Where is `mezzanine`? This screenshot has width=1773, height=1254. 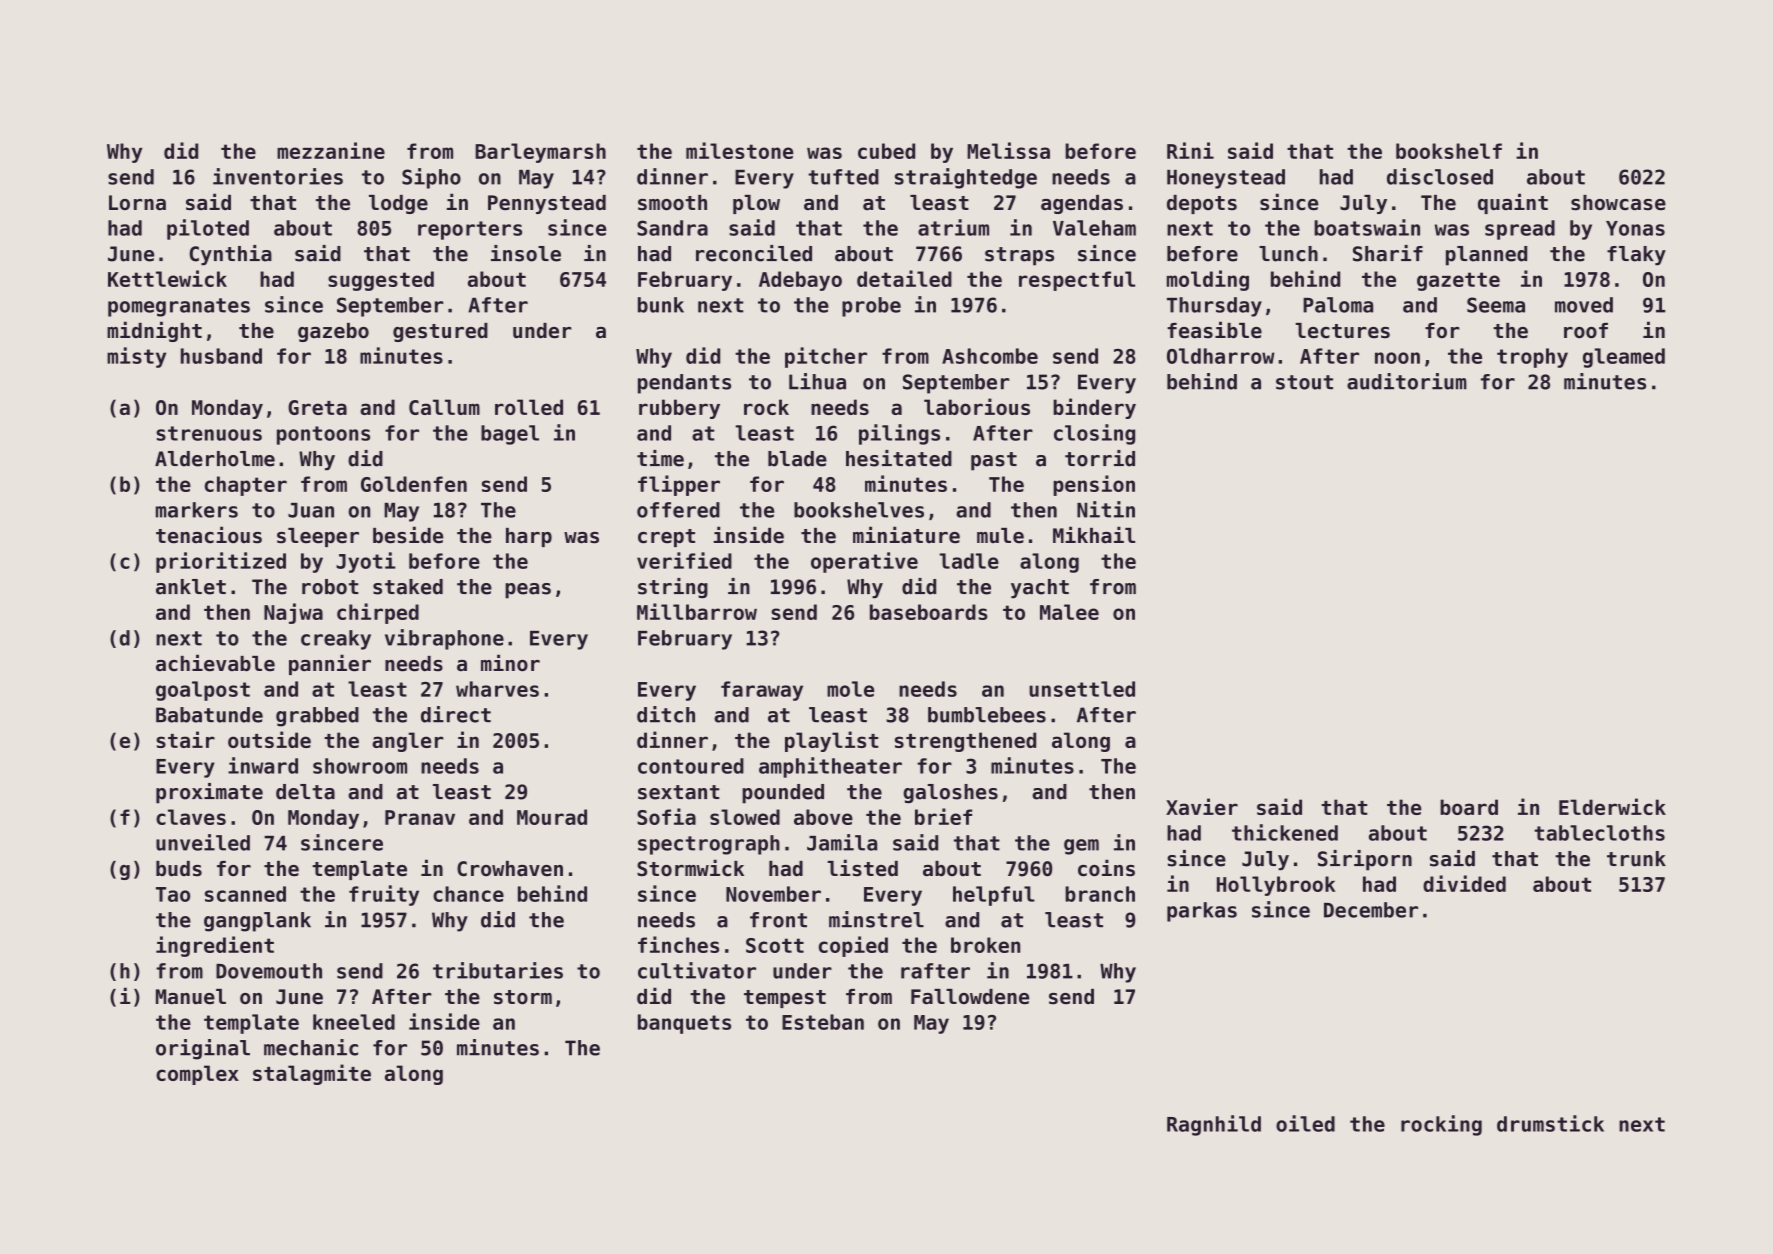 mezzanine is located at coordinates (331, 150).
